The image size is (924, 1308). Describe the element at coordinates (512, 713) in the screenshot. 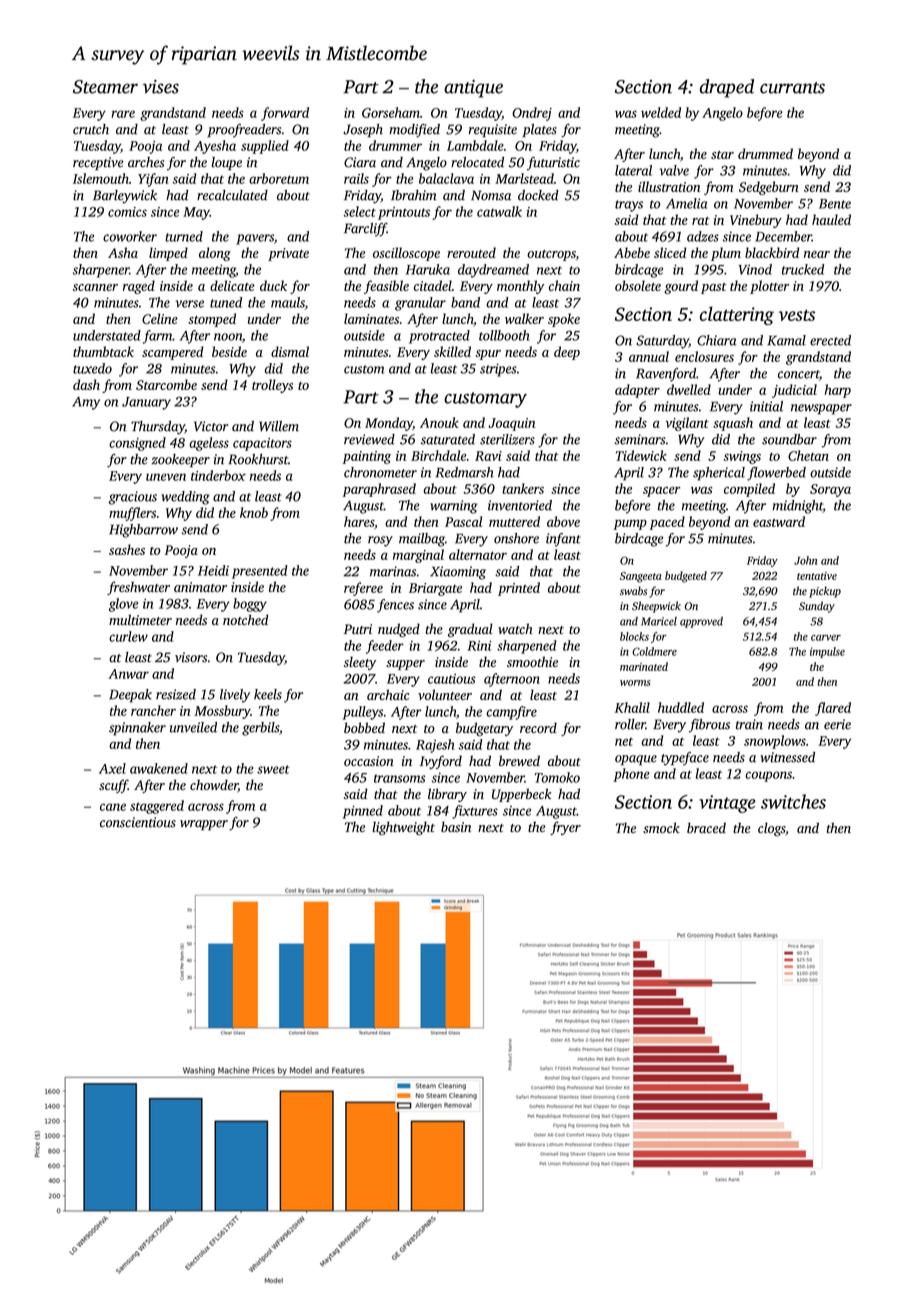

I see `campfire` at that location.
